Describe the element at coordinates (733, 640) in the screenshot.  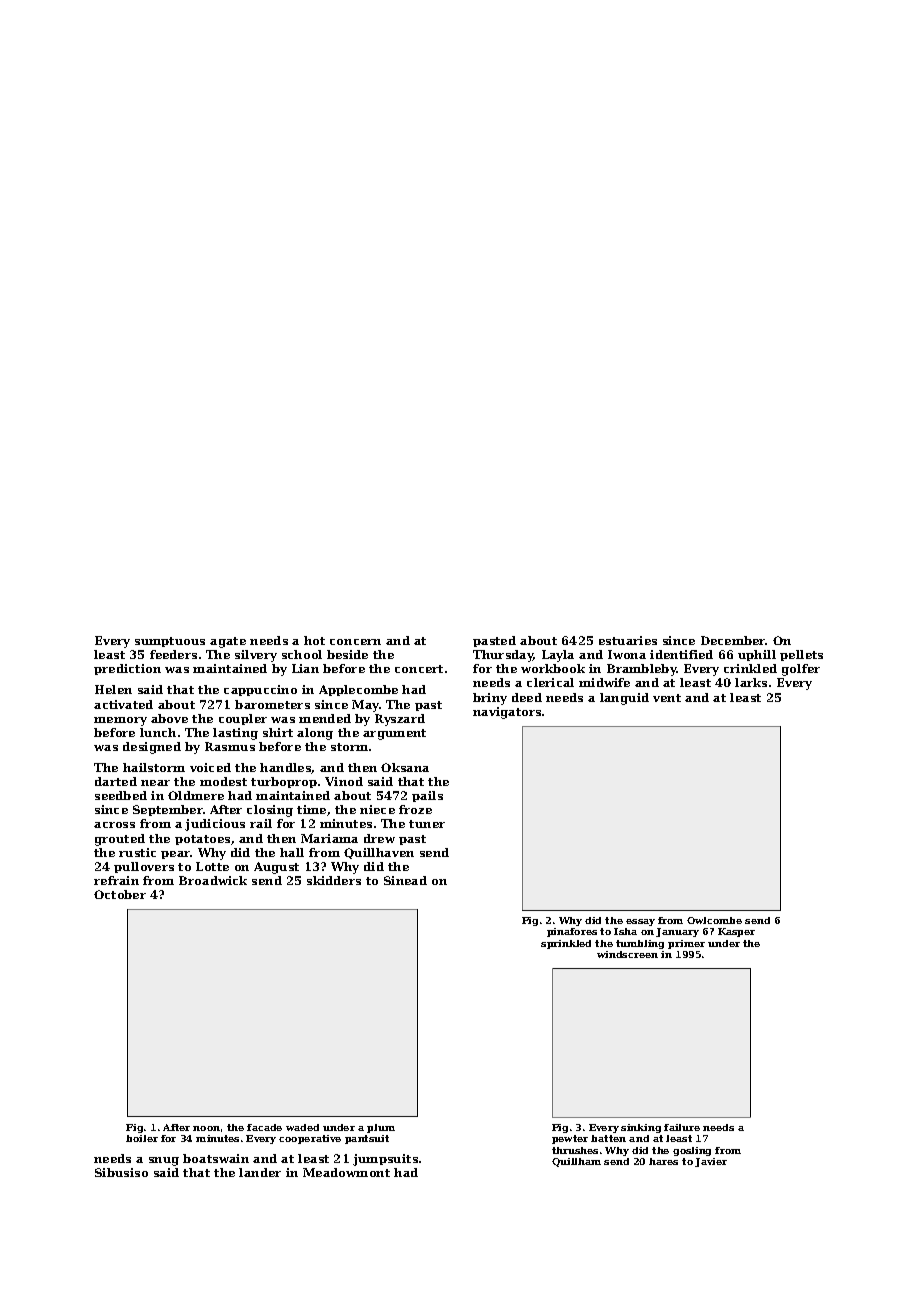
I see `December` at that location.
